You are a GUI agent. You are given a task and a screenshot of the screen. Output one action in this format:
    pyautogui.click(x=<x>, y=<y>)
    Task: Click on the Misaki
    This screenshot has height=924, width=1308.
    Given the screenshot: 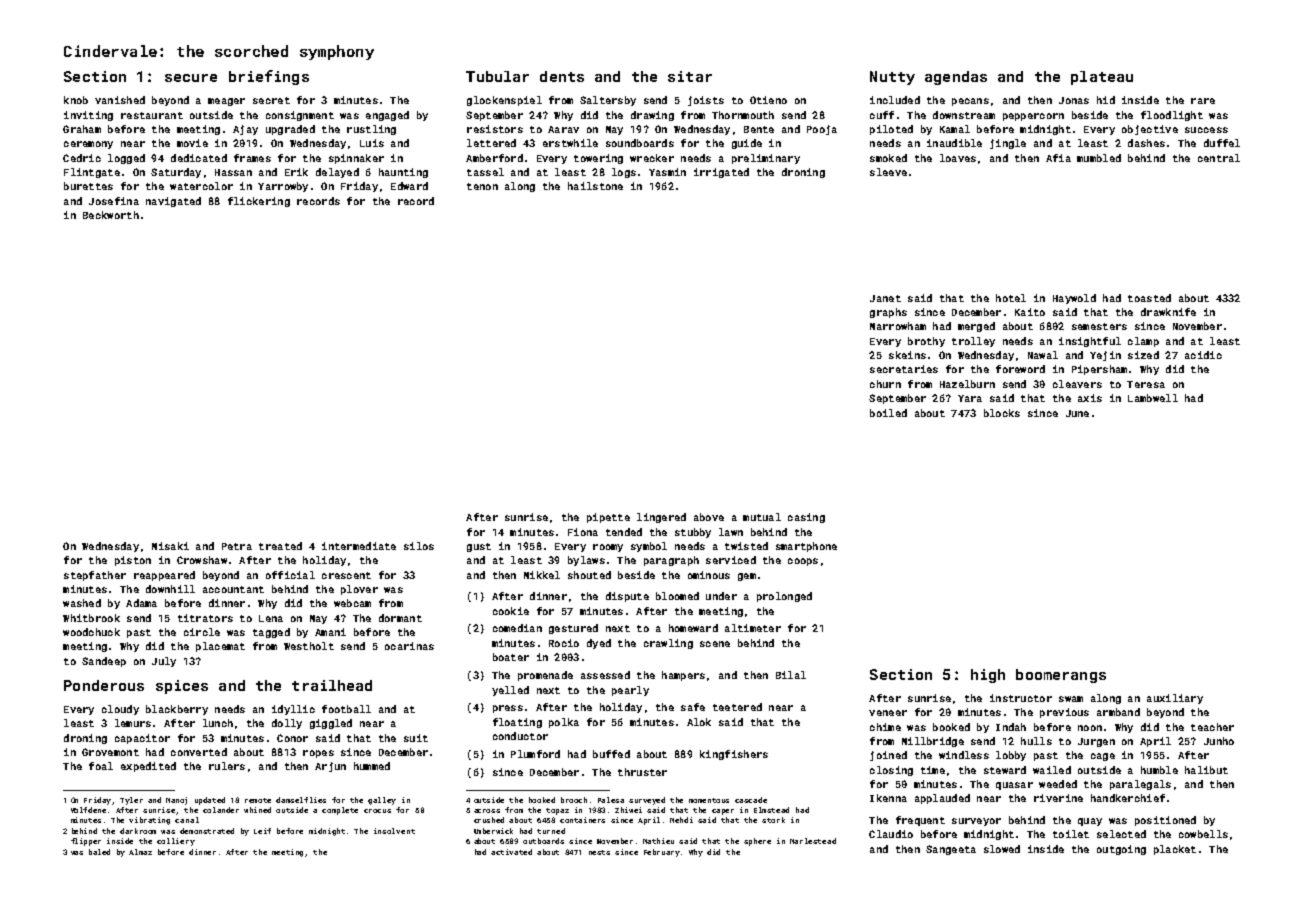 What is the action you would take?
    pyautogui.click(x=170, y=546)
